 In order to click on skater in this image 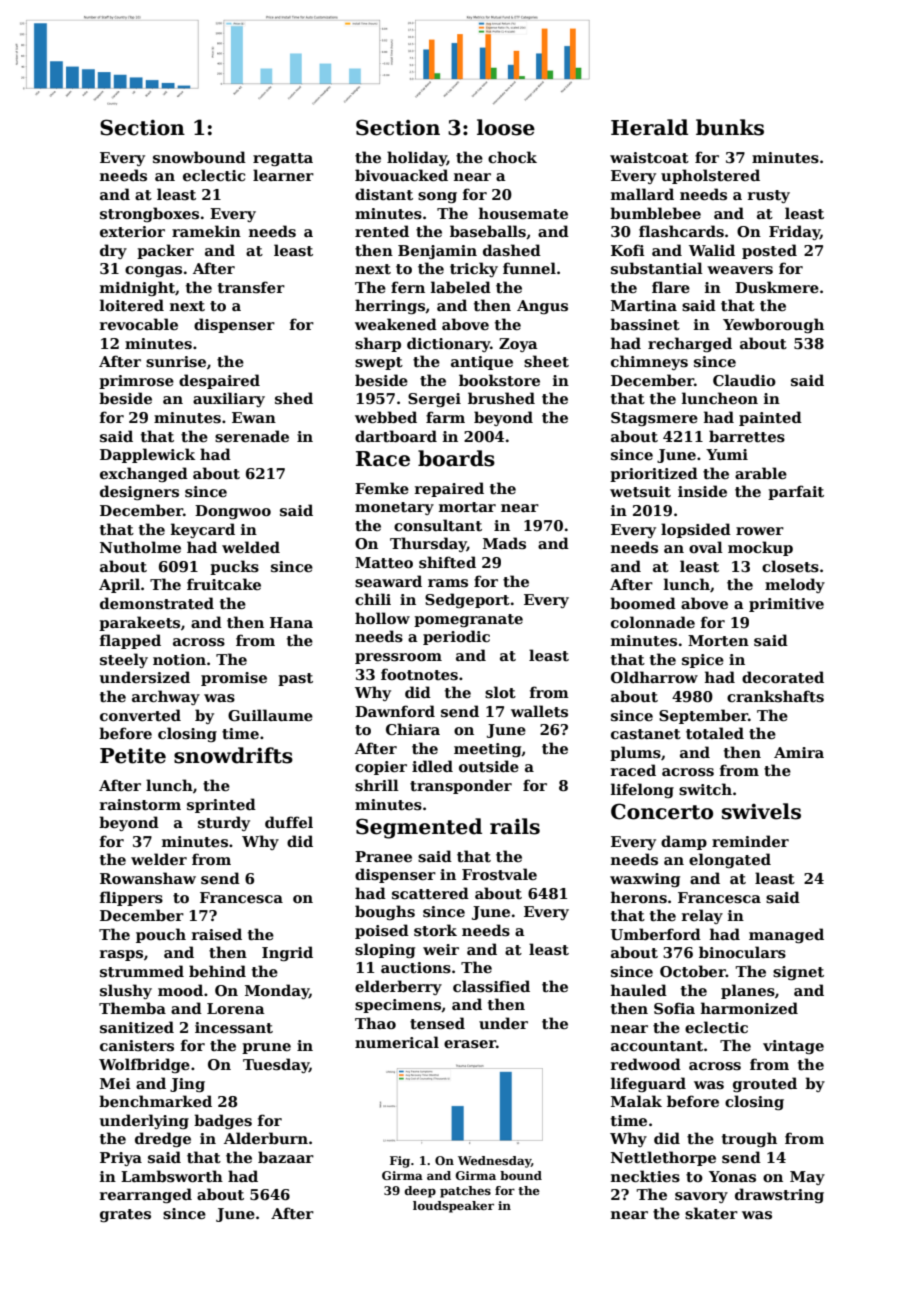, I will do `click(711, 1213)`.
